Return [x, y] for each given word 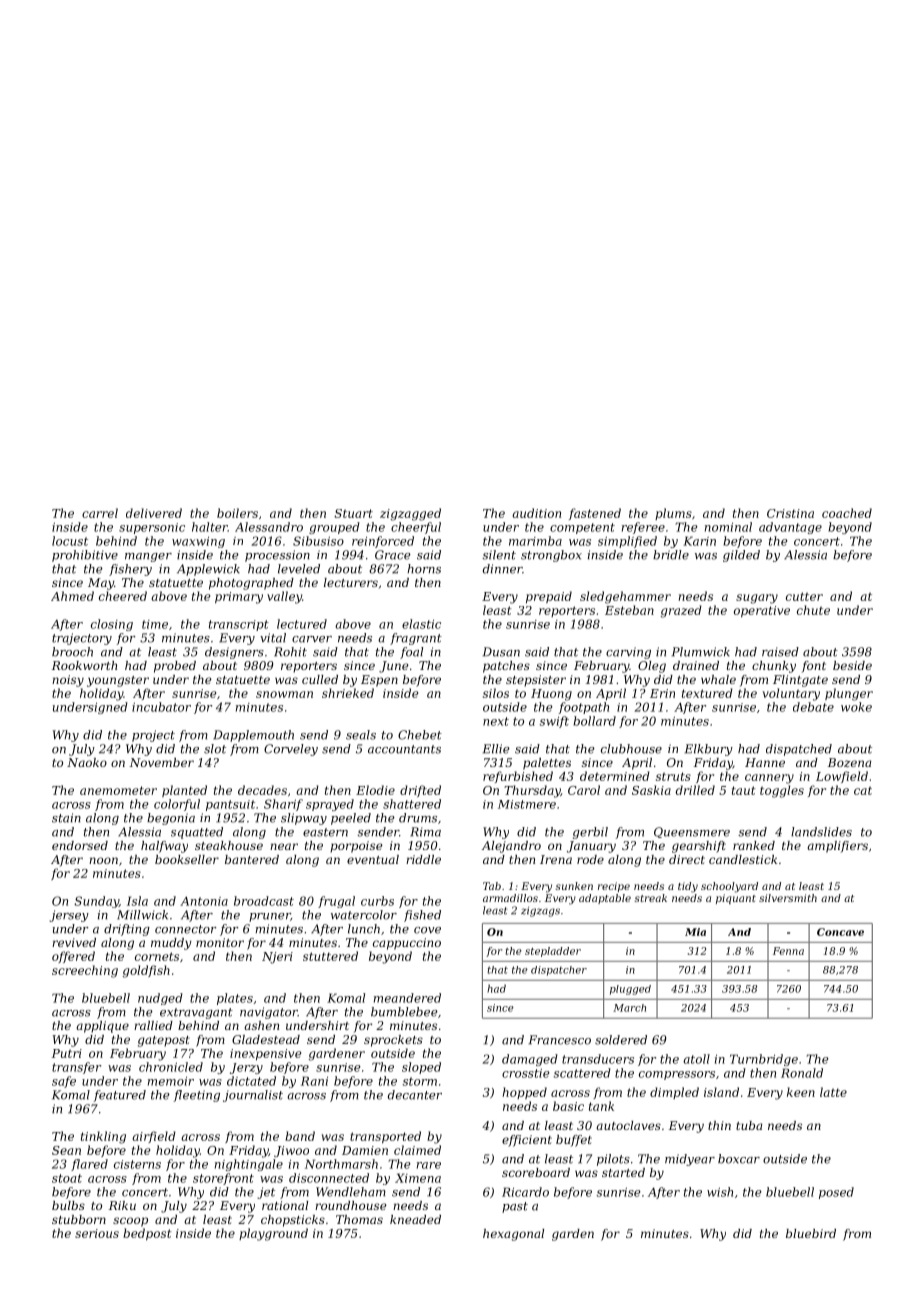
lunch [364, 929]
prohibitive [85, 556]
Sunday [96, 902]
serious [97, 1233]
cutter [804, 596]
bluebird [811, 1233]
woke [856, 707]
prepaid [549, 597]
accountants [404, 749]
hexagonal [513, 1235]
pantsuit [230, 805]
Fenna [788, 951]
